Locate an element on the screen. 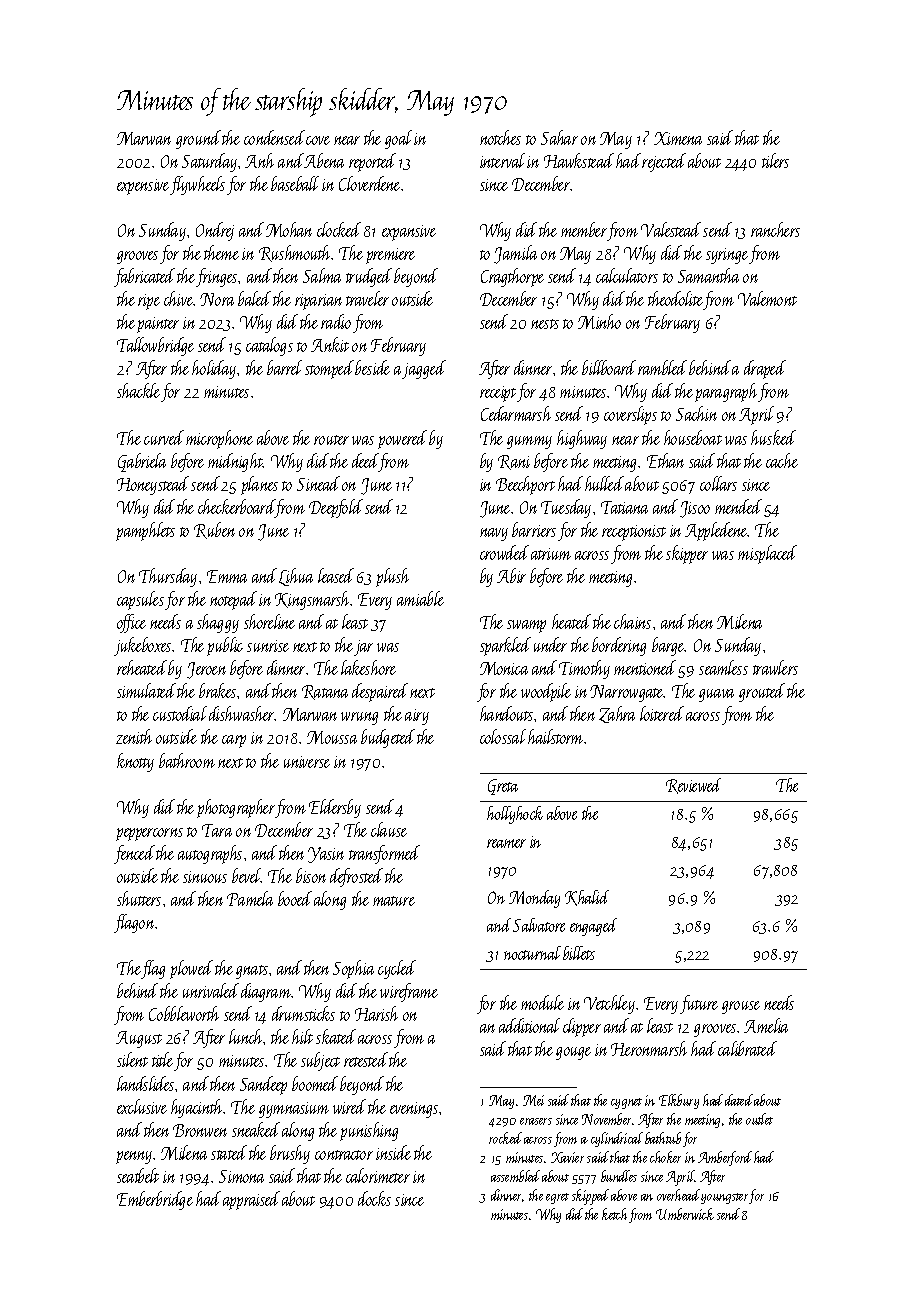  skipper is located at coordinates (687, 554).
